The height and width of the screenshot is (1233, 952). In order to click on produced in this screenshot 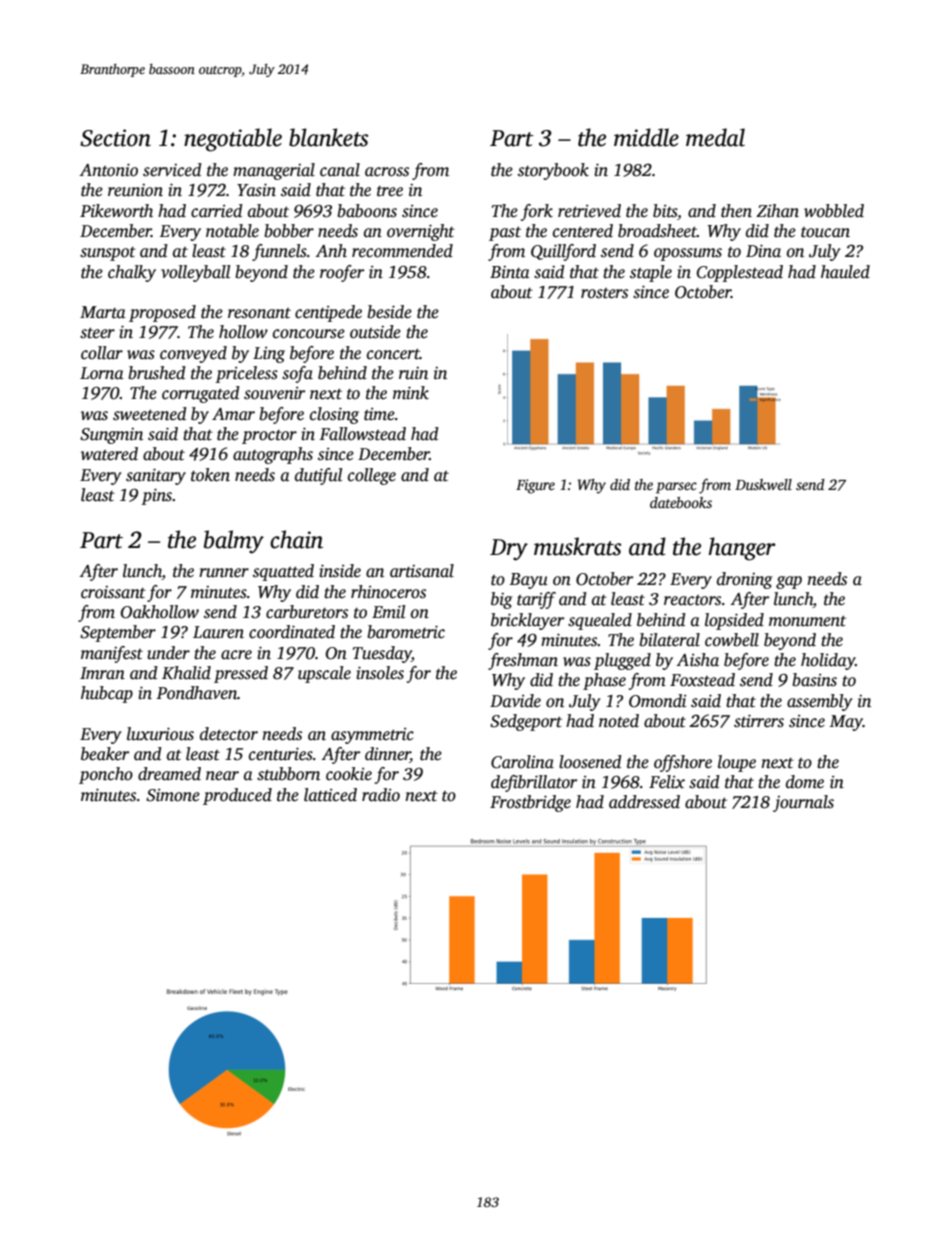, I will do `click(237, 796)`.
